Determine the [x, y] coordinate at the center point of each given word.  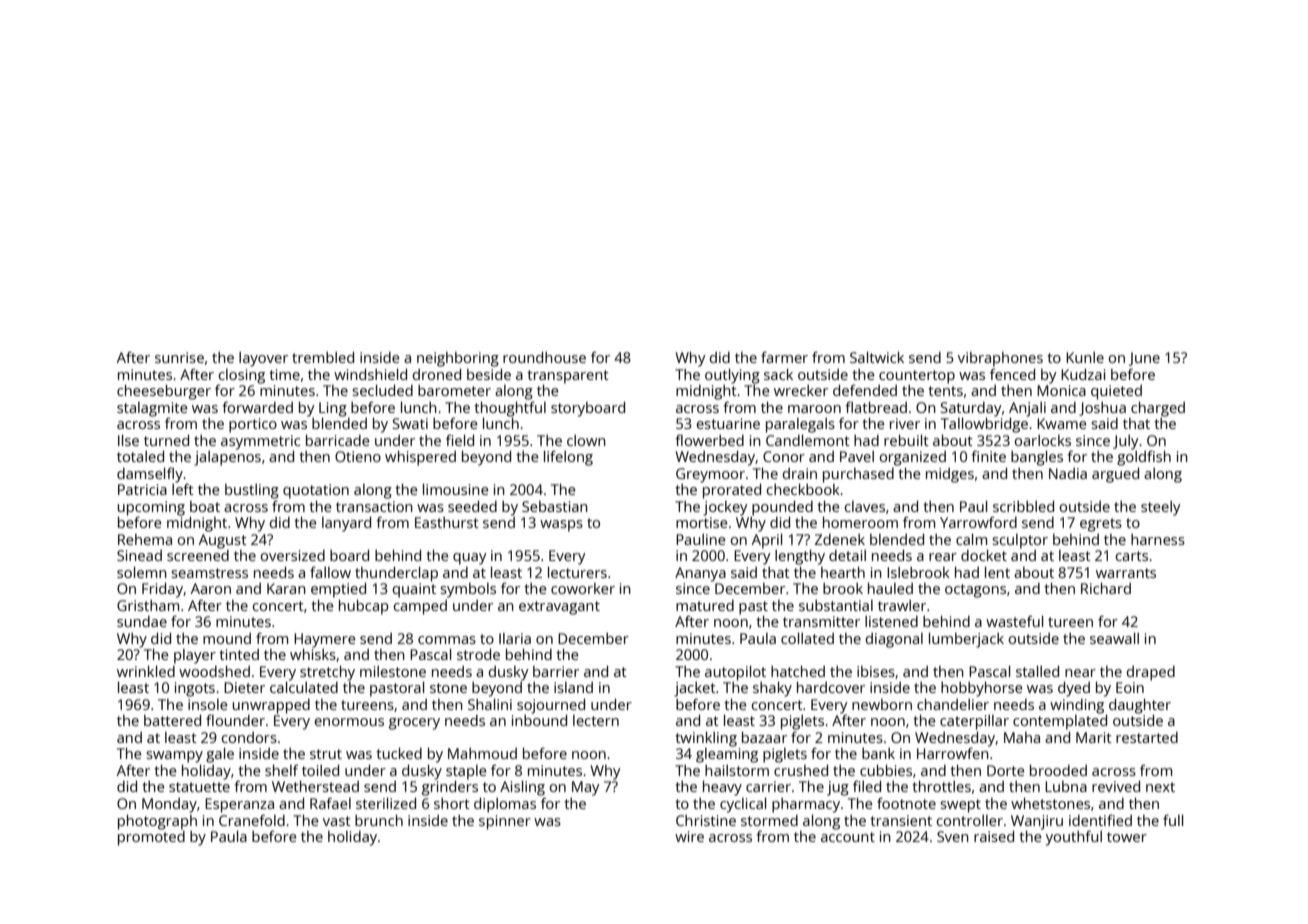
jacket [695, 689]
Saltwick [877, 357]
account [848, 837]
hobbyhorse [982, 689]
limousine [456, 489]
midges [950, 475]
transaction [374, 506]
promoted [151, 838]
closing [242, 376]
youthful [1074, 838]
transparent [568, 377]
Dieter [244, 687]
